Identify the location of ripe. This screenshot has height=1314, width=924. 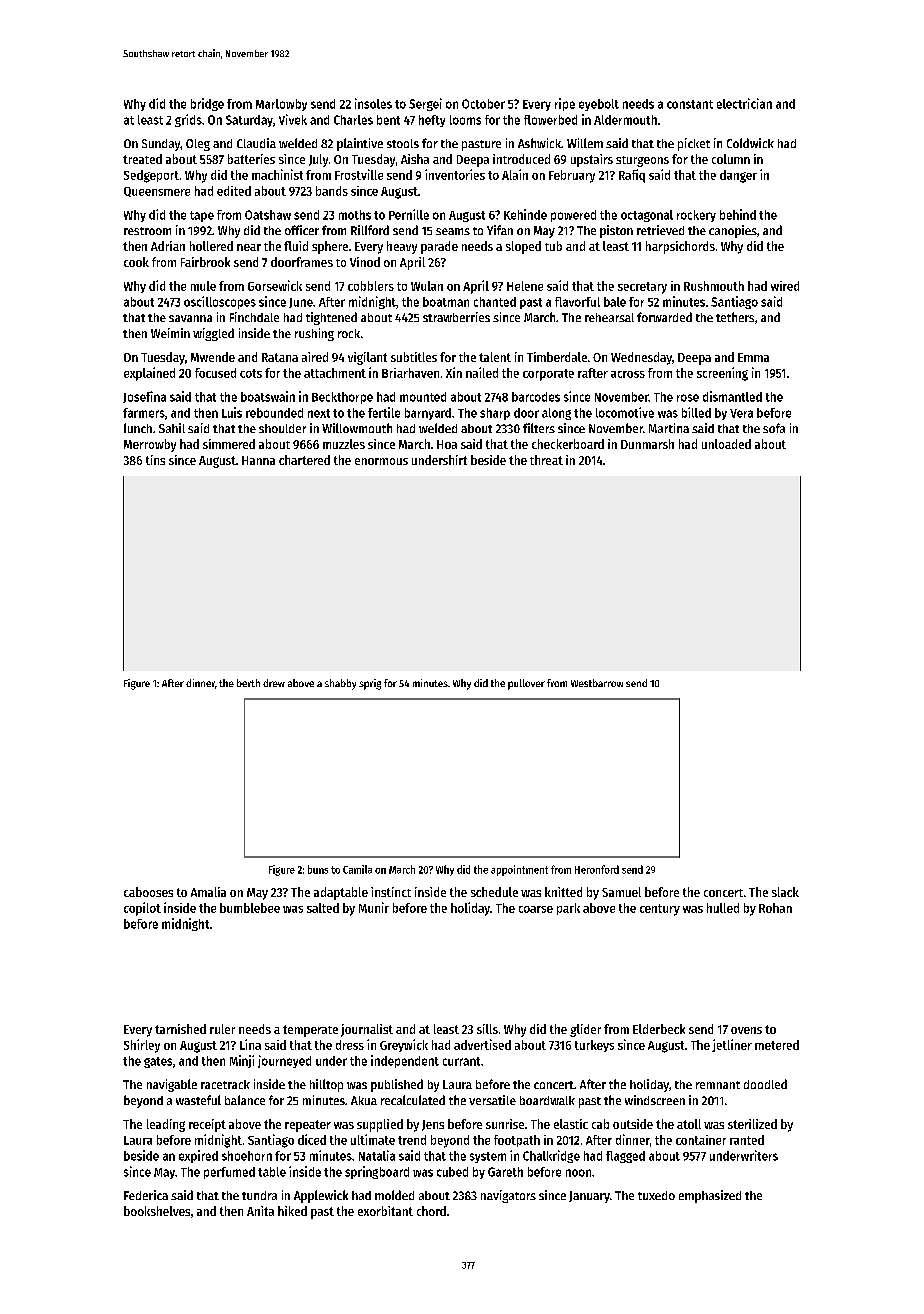
(565, 104).
